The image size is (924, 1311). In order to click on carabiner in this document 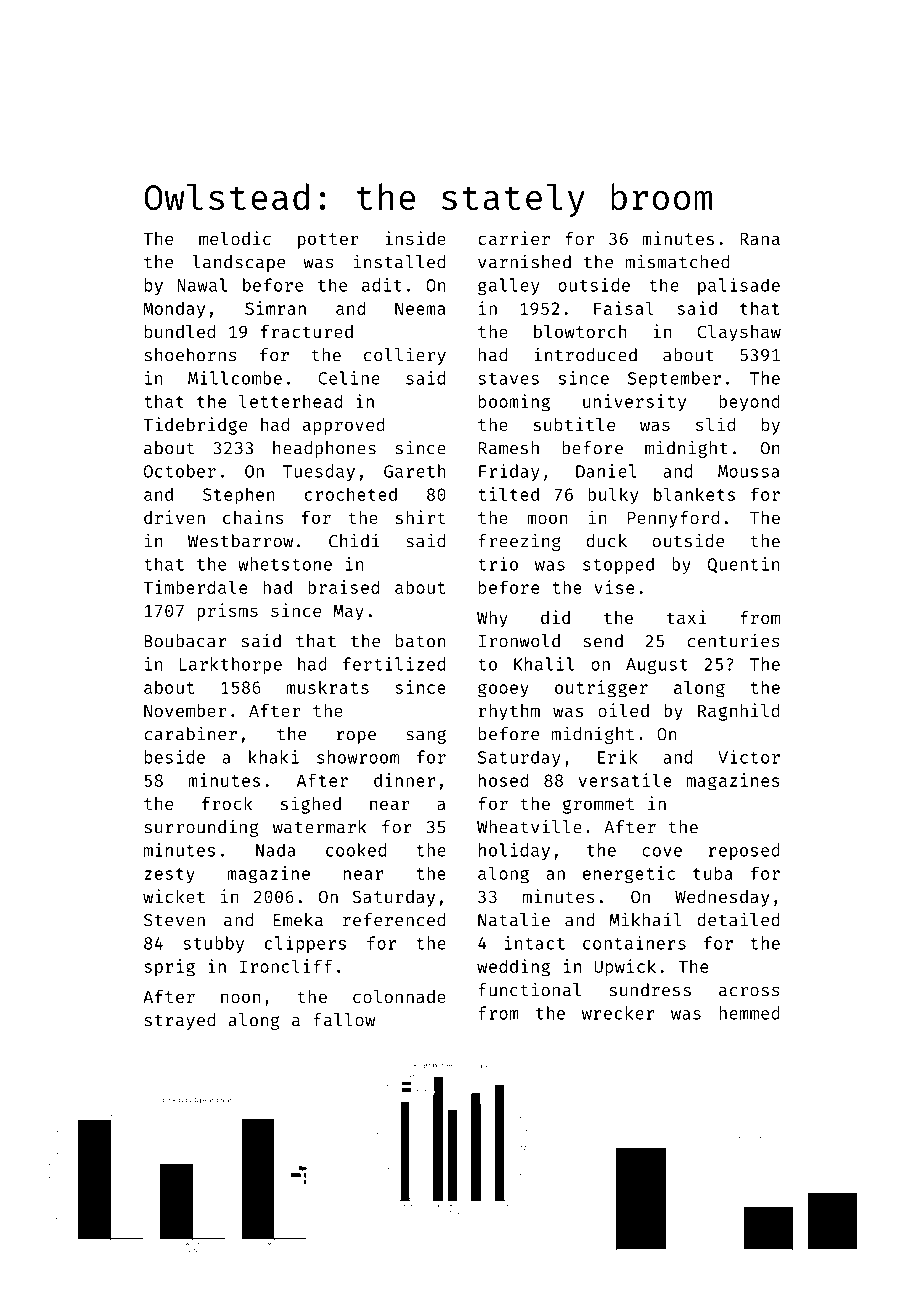, I will do `click(190, 734)`.
